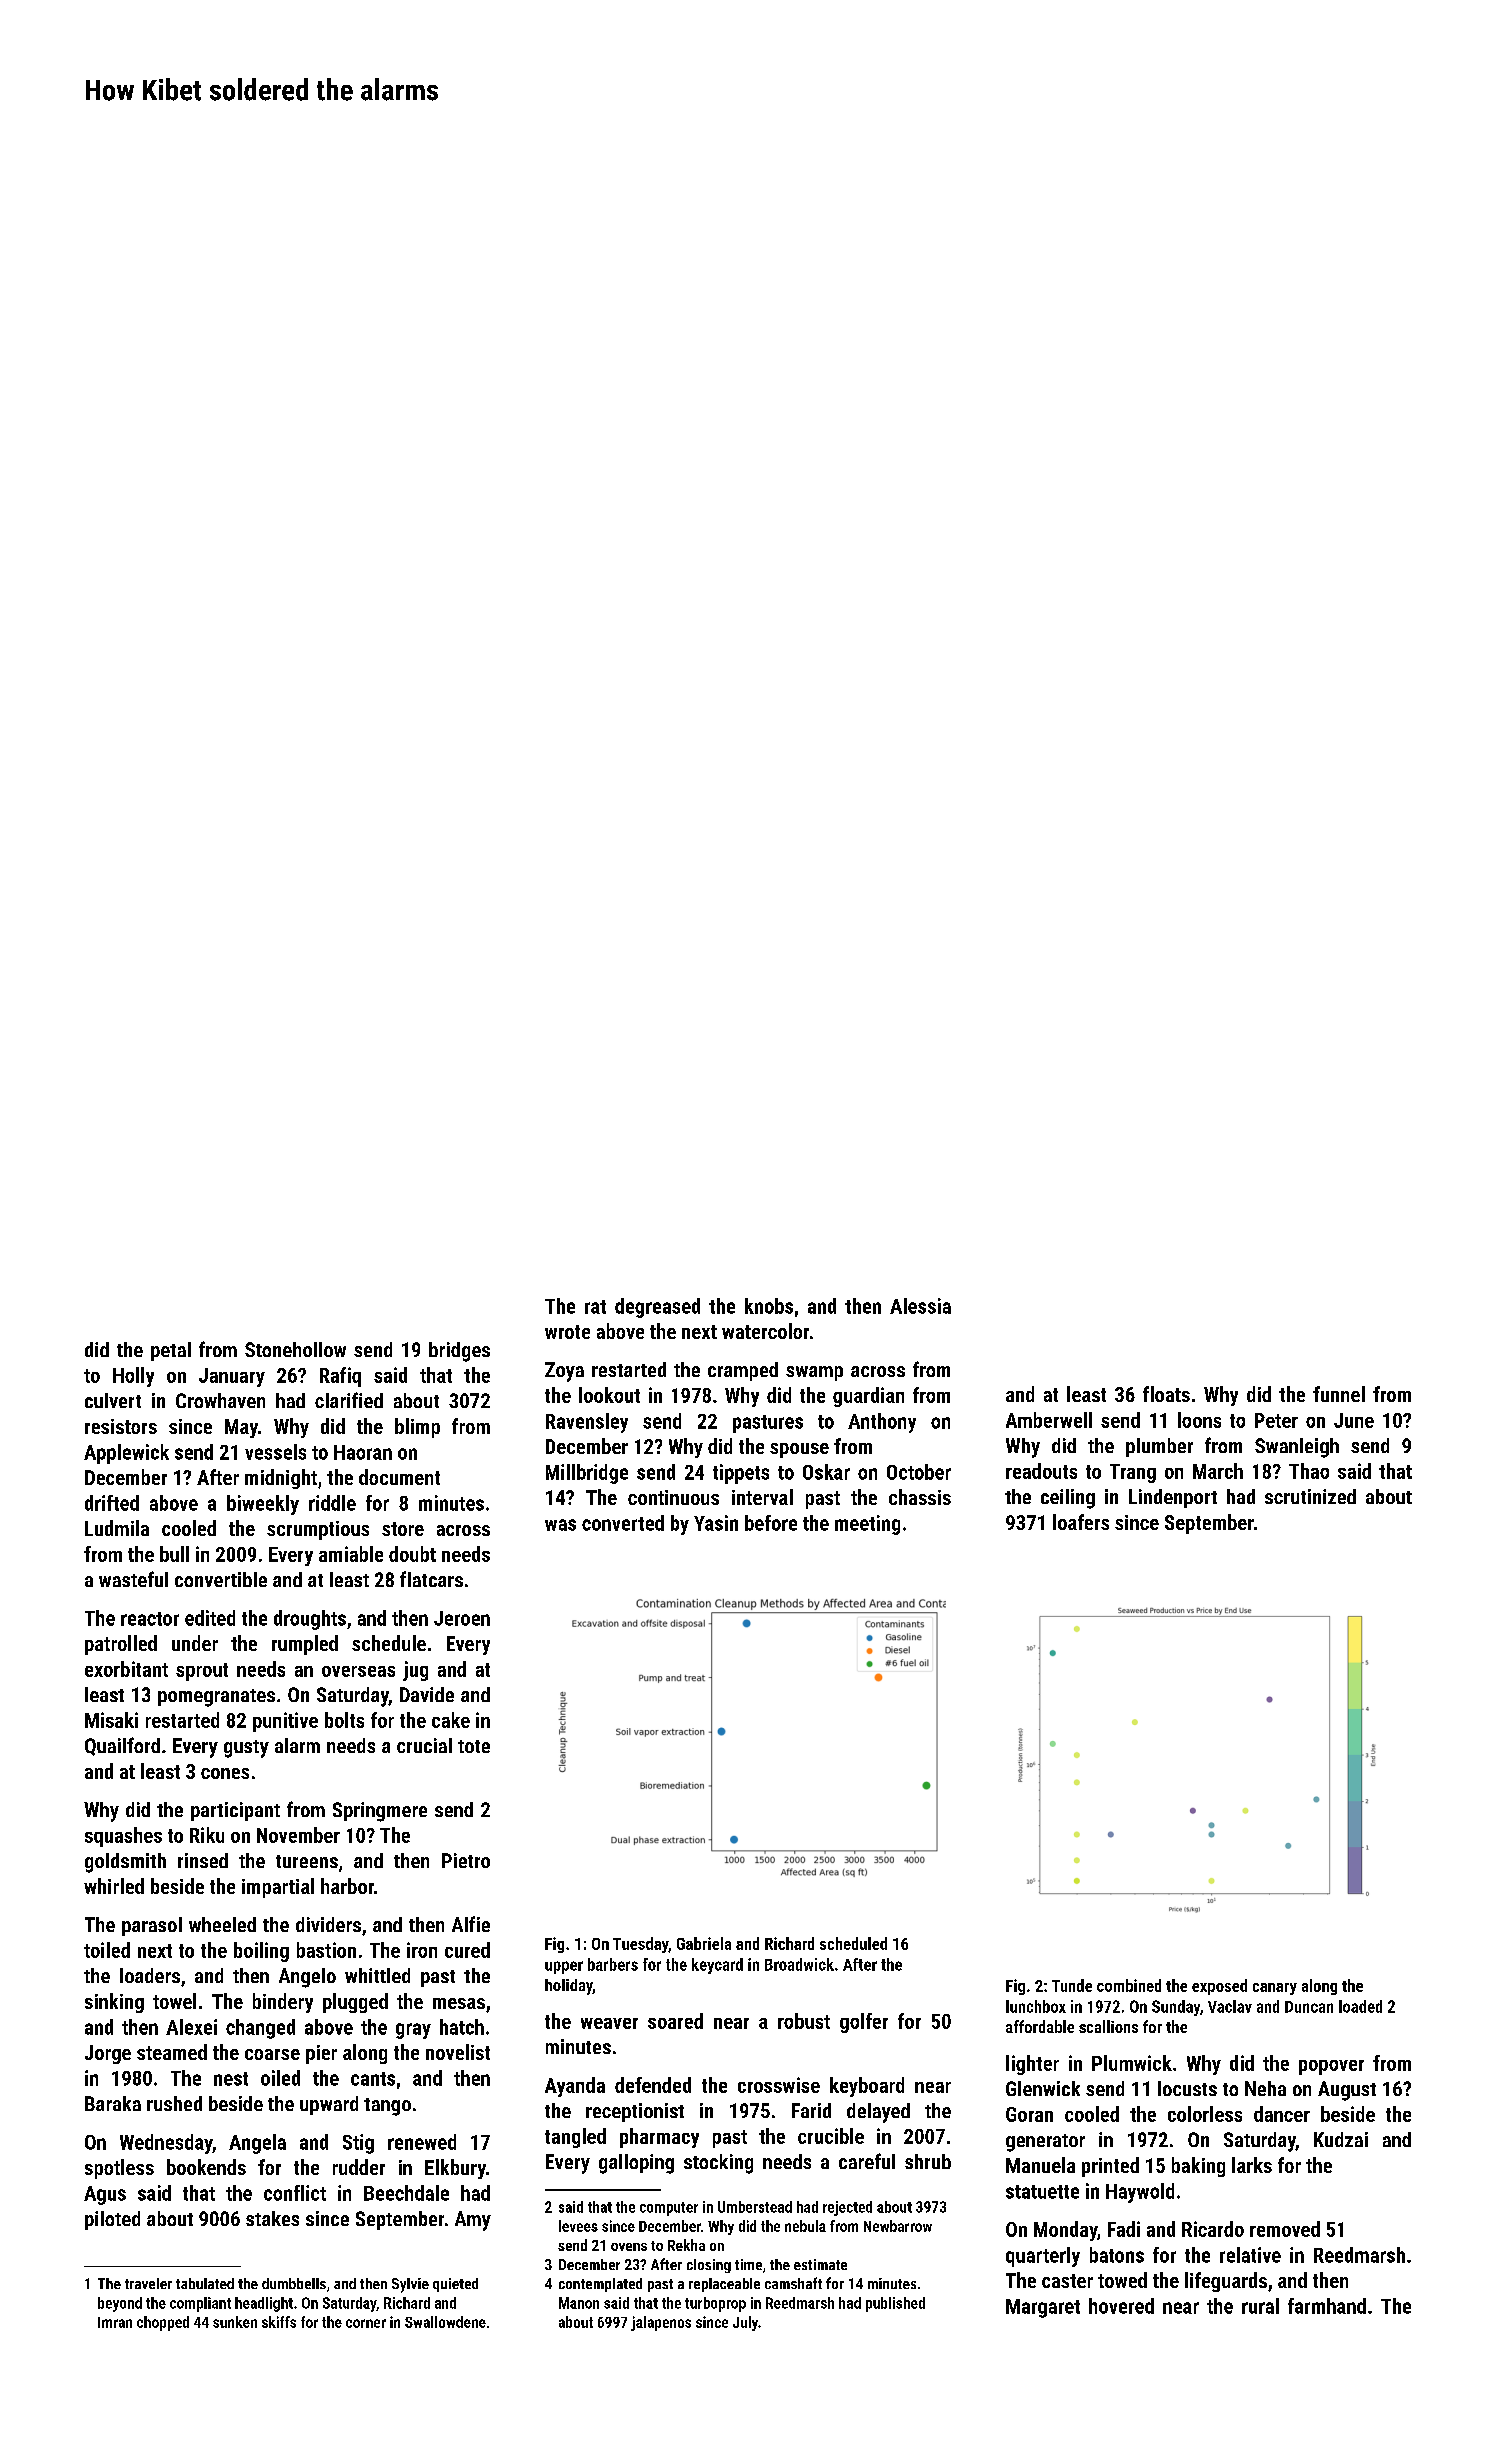 Image resolution: width=1496 pixels, height=2464 pixels. I want to click on rural, so click(1260, 2306).
